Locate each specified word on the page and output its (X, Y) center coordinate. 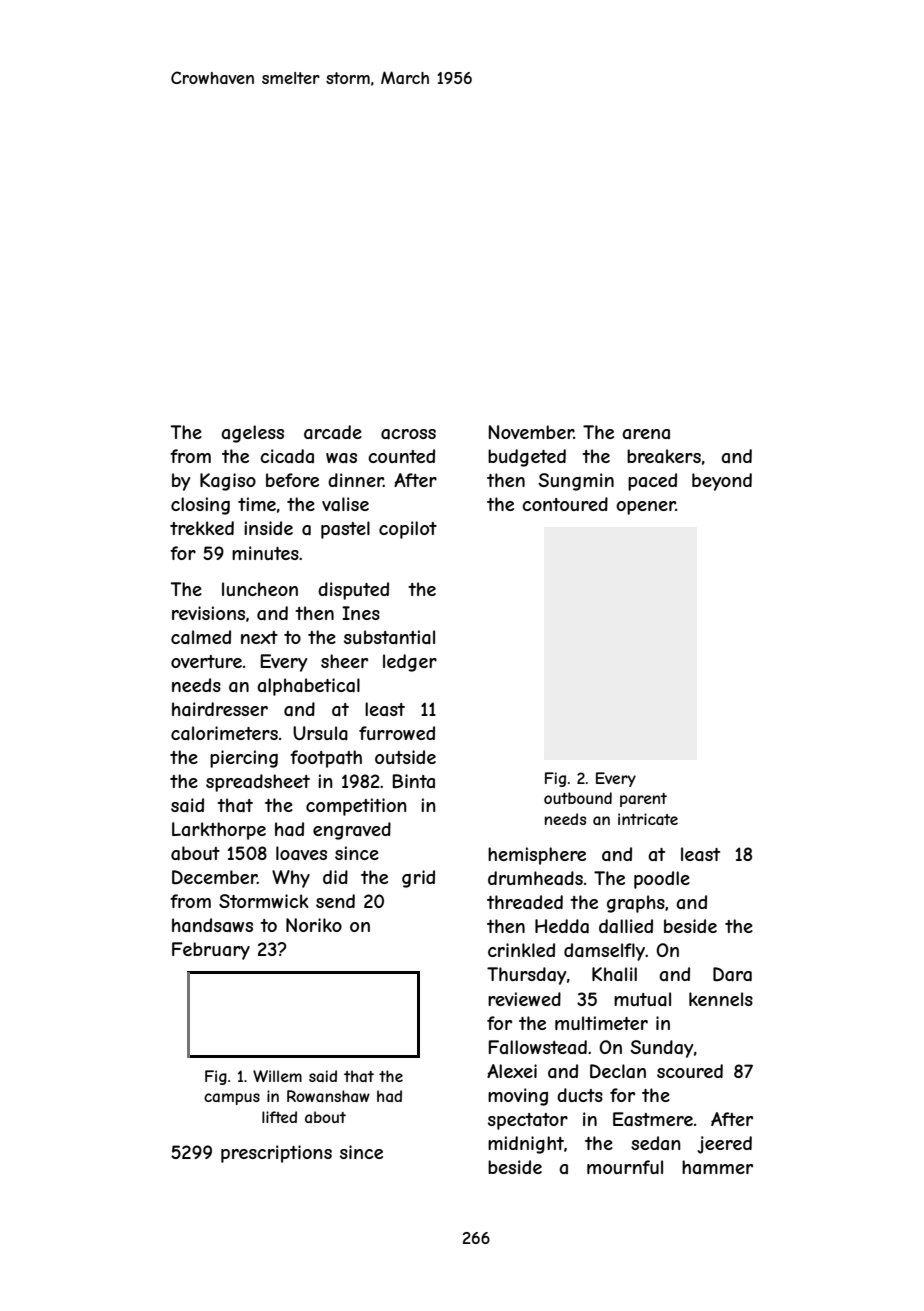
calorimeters (224, 733)
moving (518, 1097)
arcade (333, 432)
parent (643, 800)
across (408, 434)
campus (232, 1099)
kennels (721, 999)
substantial (389, 637)
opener (646, 508)
